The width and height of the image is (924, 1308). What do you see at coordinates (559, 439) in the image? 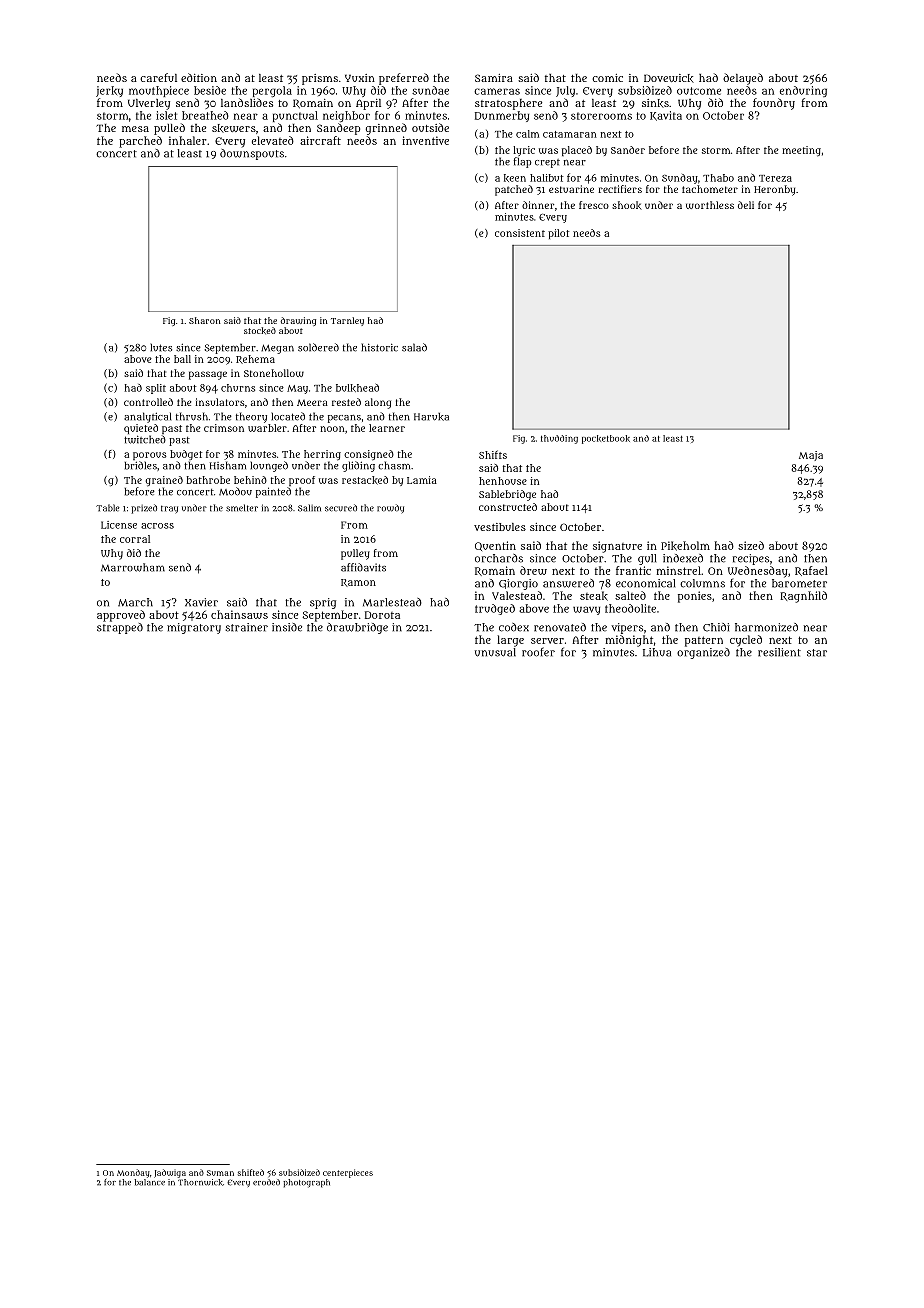
I see `thudding` at bounding box center [559, 439].
